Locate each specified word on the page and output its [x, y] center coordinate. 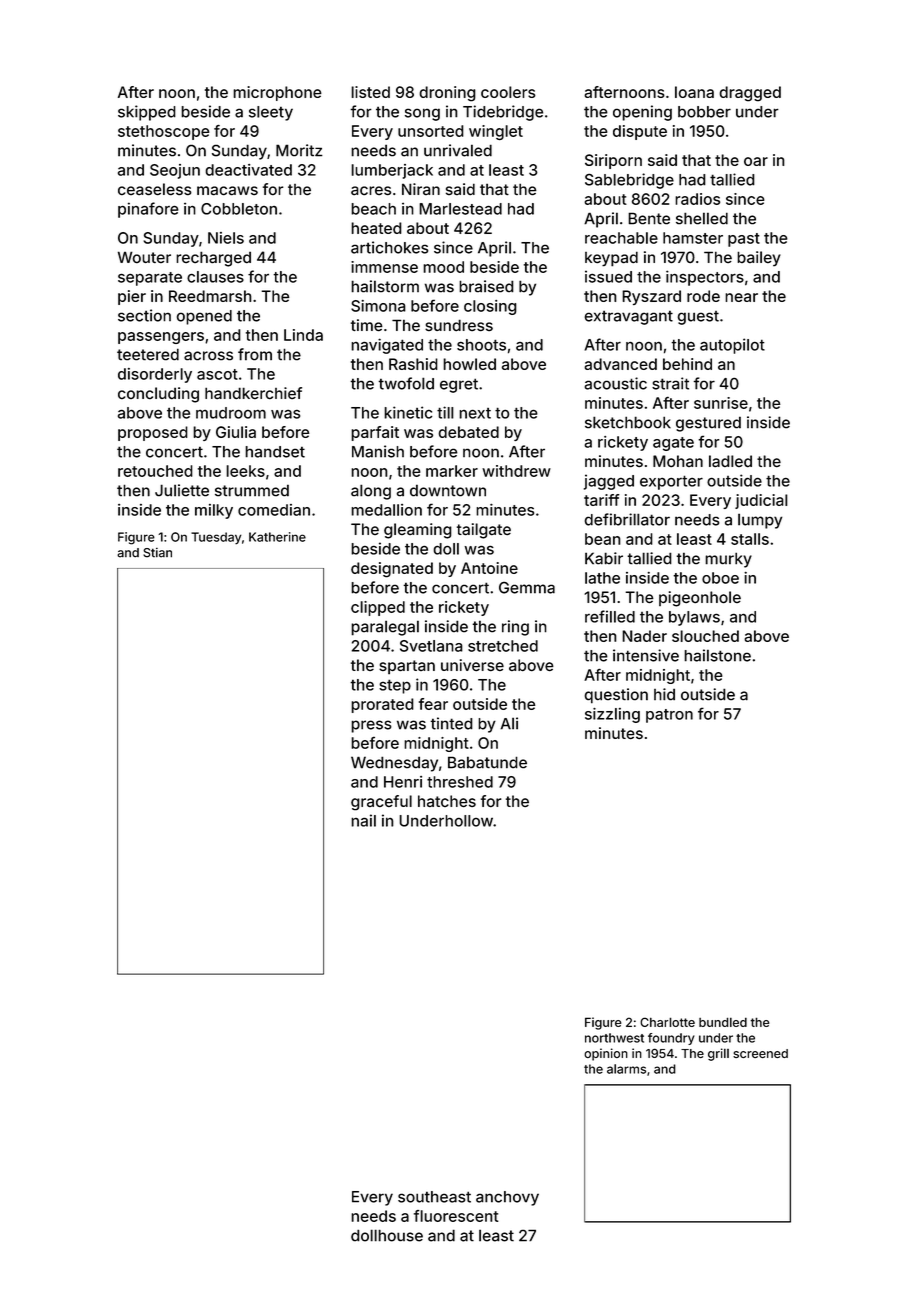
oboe [720, 578]
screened [760, 1053]
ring [515, 628]
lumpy [760, 521]
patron [669, 716]
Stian [157, 553]
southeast [434, 1197]
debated [468, 432]
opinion [606, 1054]
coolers [508, 92]
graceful [381, 803]
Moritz [299, 150]
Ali [509, 723]
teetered [148, 354]
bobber [704, 112]
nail [363, 820]
